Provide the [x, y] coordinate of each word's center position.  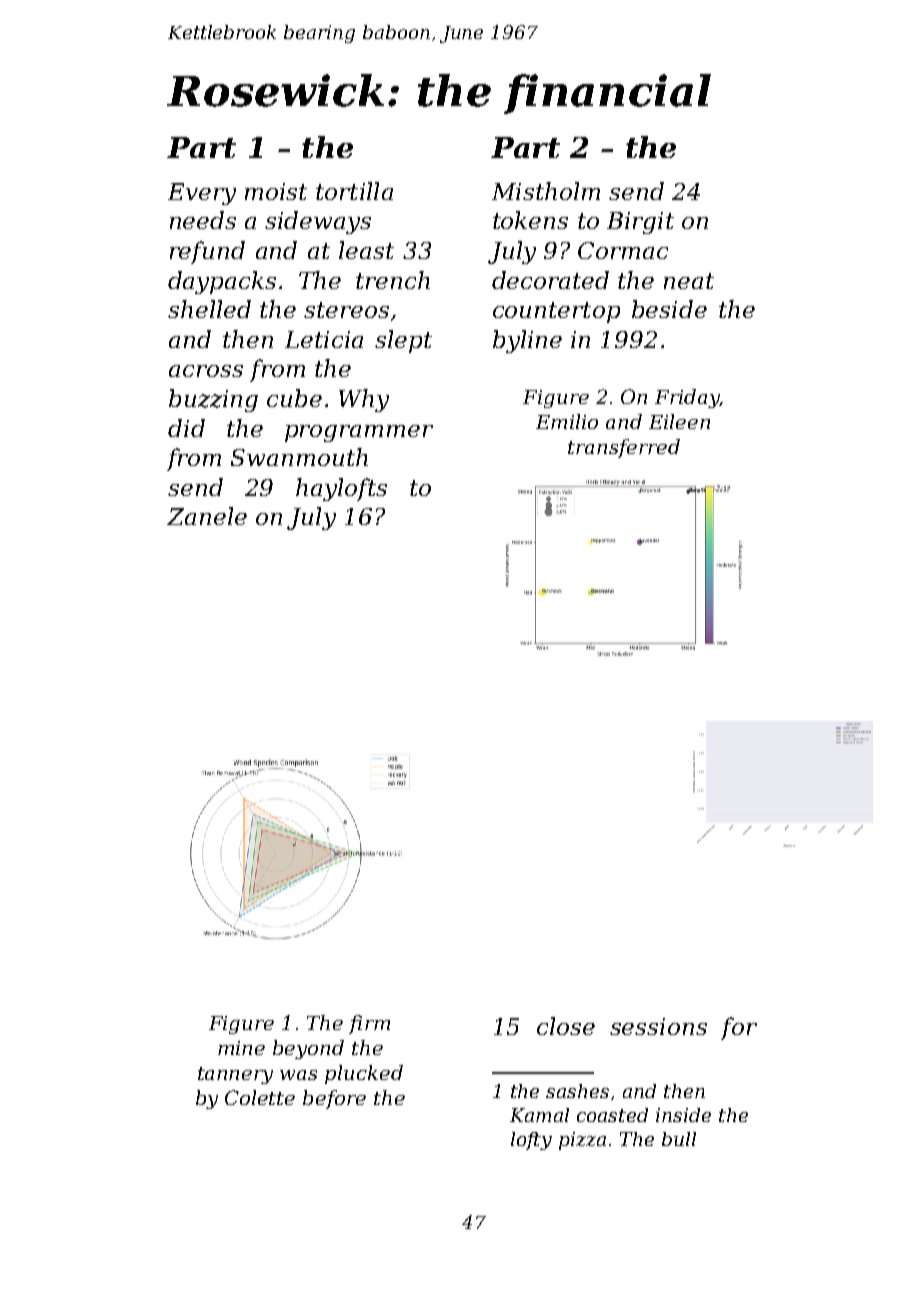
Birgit [640, 223]
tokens [530, 220]
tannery [235, 1075]
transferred [624, 448]
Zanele [207, 516]
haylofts [341, 489]
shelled [209, 309]
